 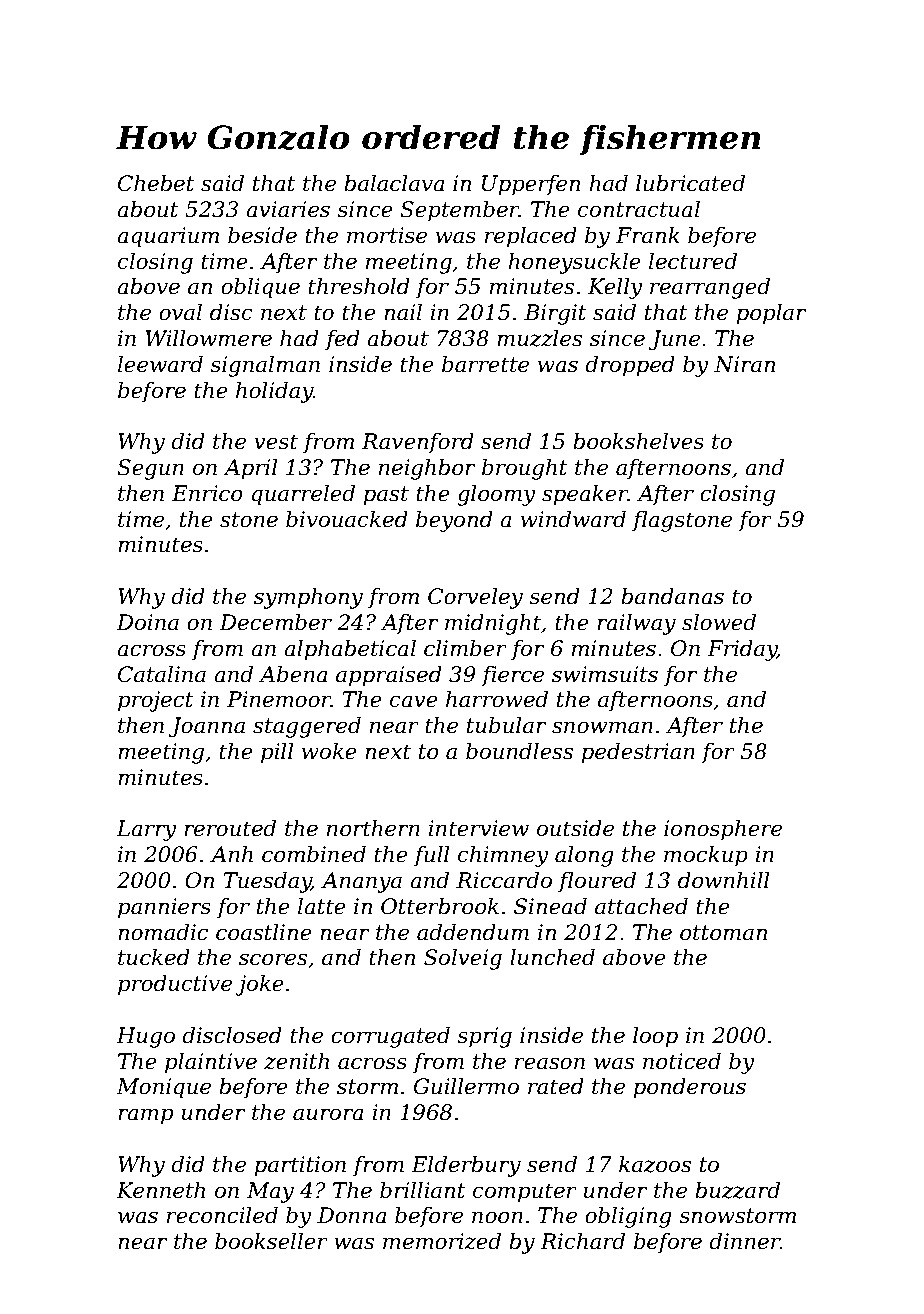 I want to click on full, so click(x=431, y=856).
